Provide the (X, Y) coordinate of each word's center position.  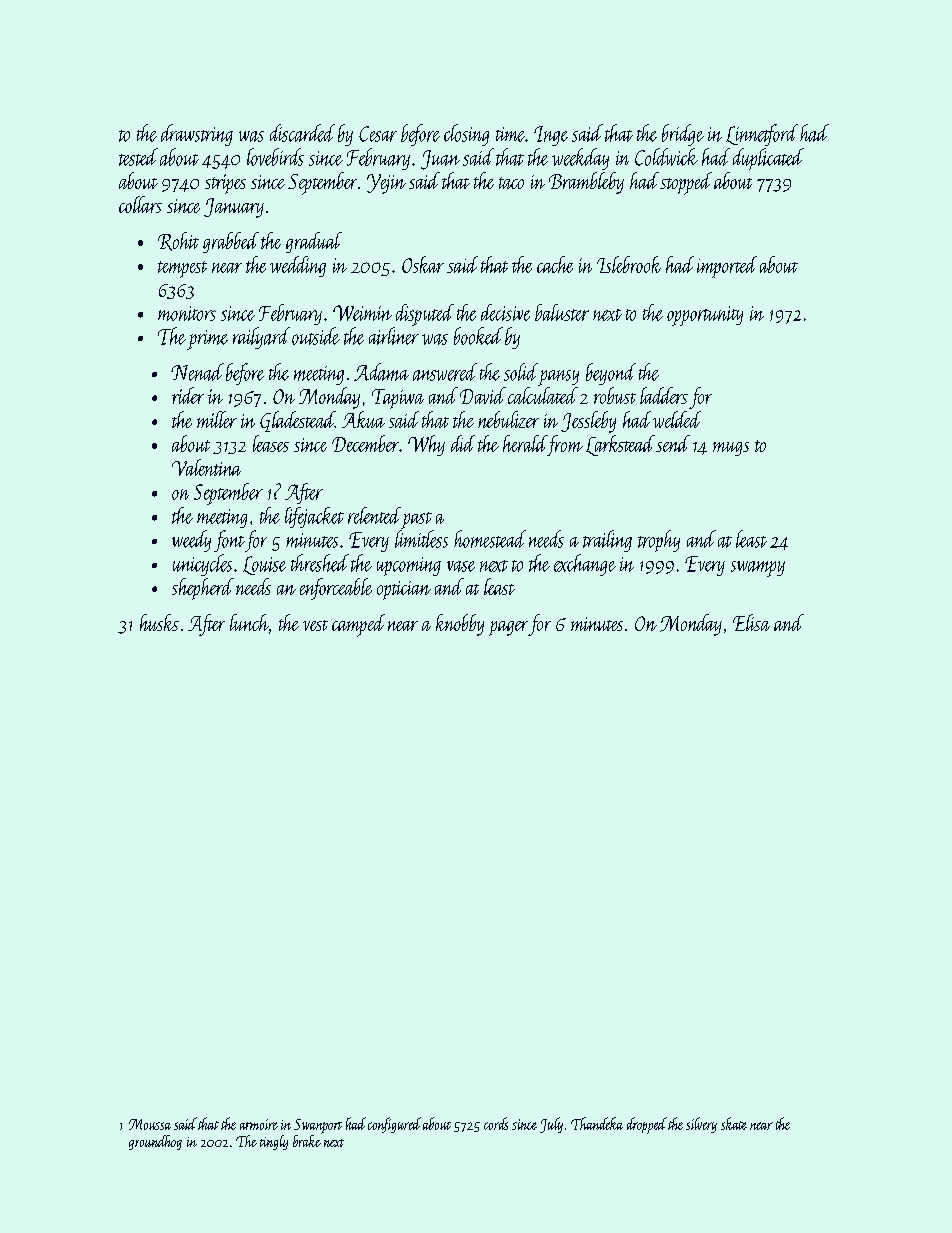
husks (159, 622)
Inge (551, 136)
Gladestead (297, 421)
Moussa (150, 1124)
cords (496, 1123)
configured (394, 1125)
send (673, 443)
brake (307, 1141)
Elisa (751, 622)
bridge (683, 135)
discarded (302, 133)
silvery (701, 1125)
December (365, 443)
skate (734, 1123)
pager (508, 628)
